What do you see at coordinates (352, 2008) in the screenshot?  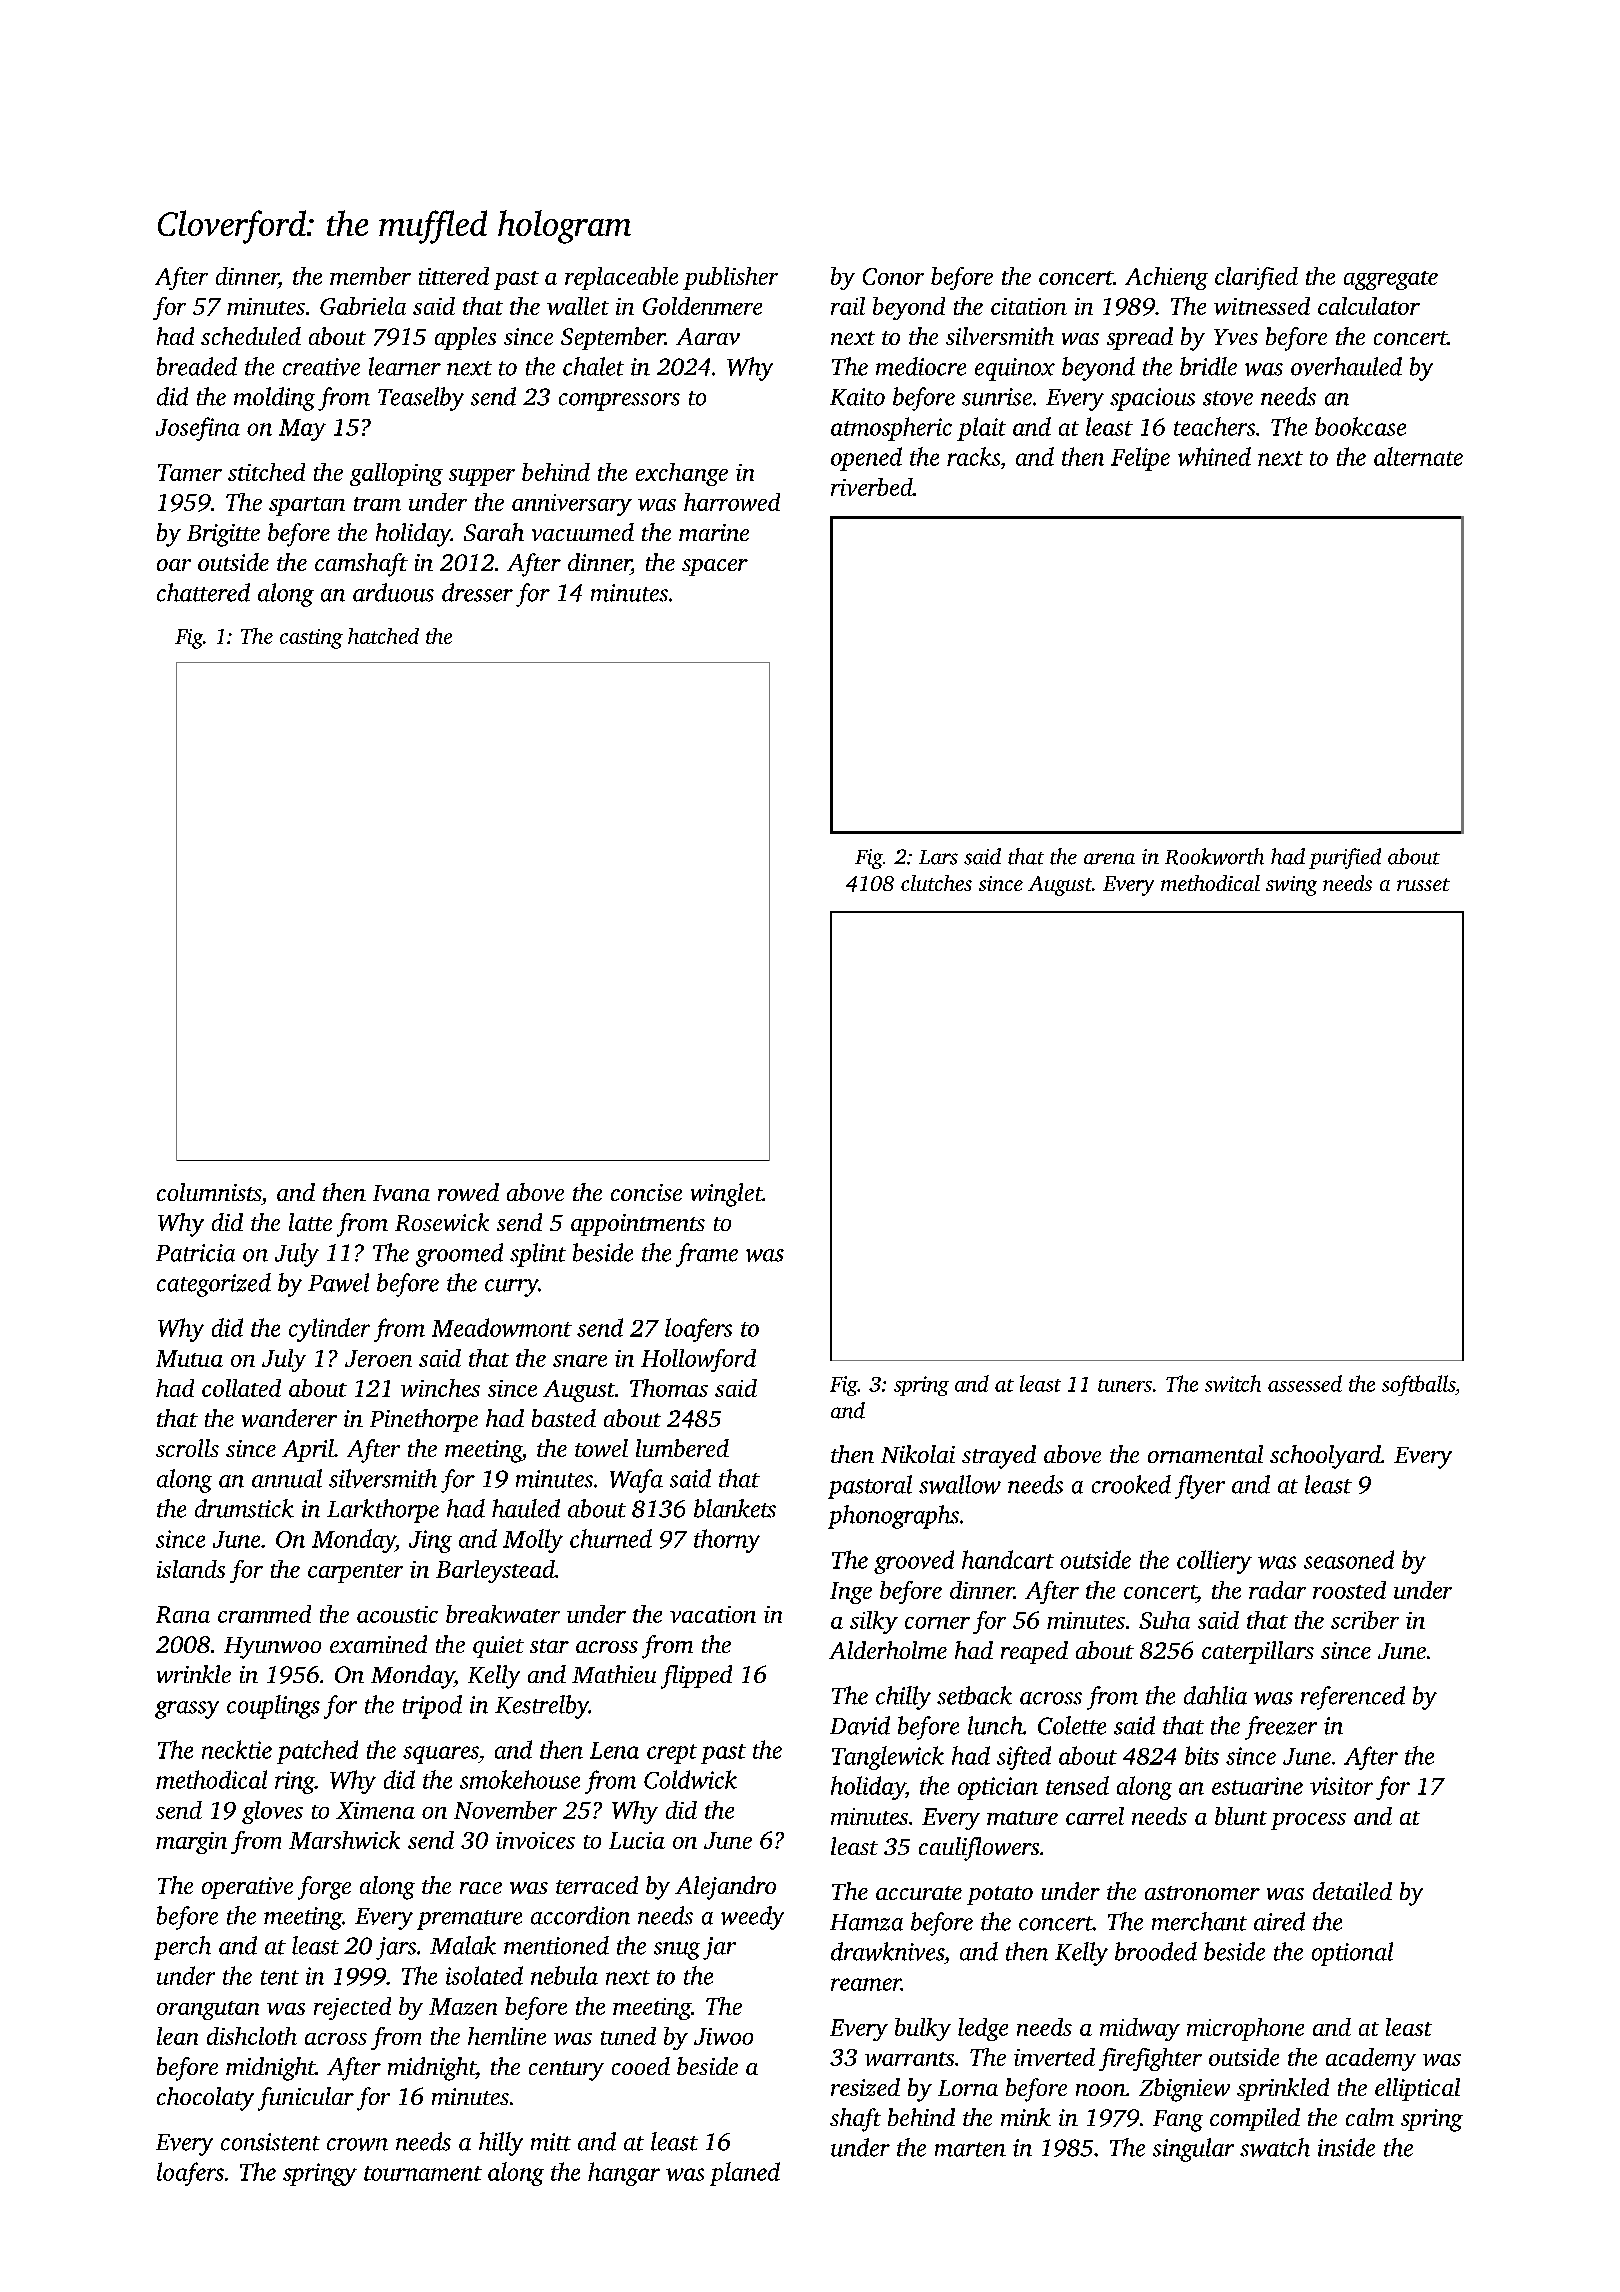 I see `rejected` at bounding box center [352, 2008].
